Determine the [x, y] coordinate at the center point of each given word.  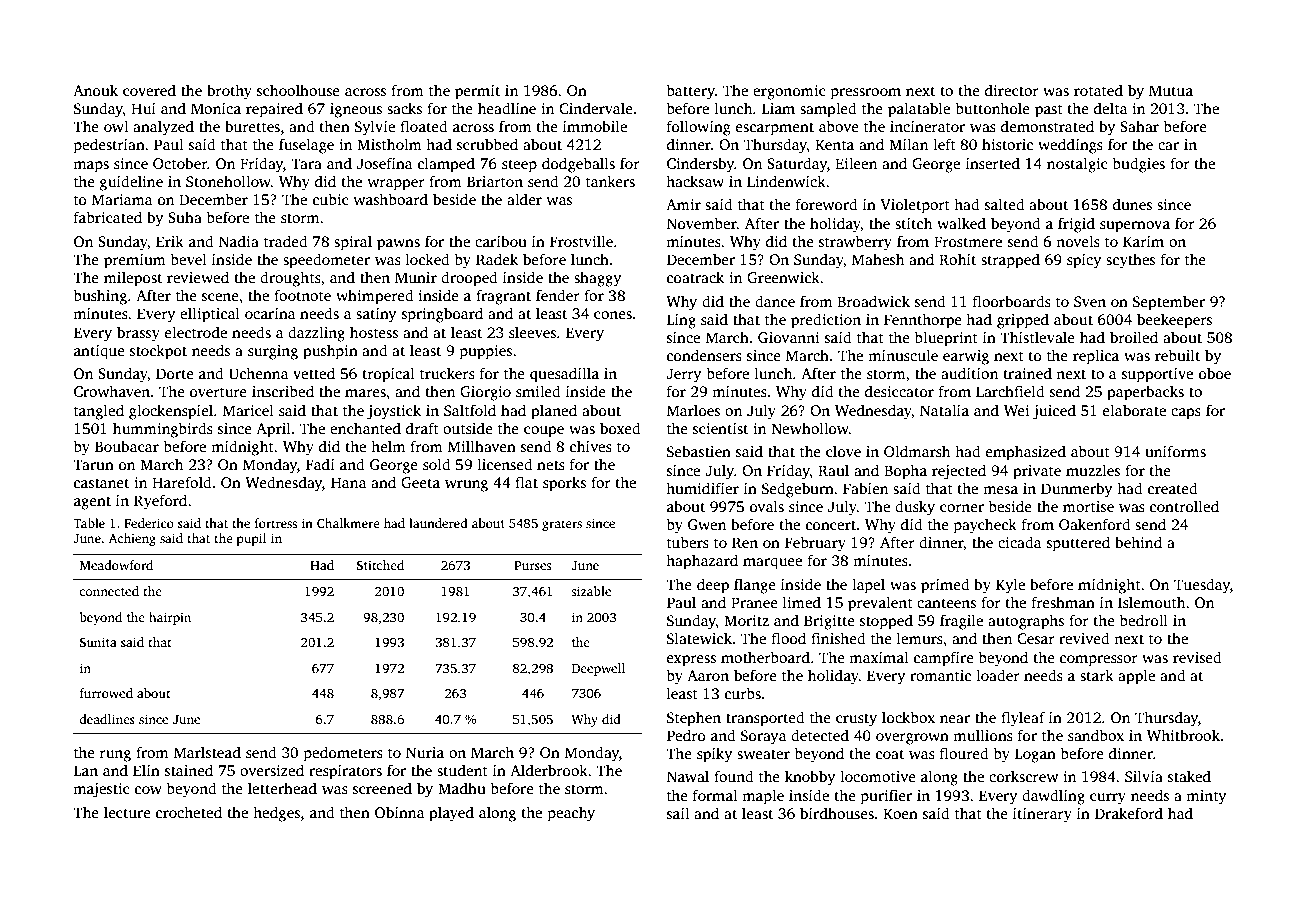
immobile [595, 126]
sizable [591, 591]
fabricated [108, 217]
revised [1197, 657]
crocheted [189, 812]
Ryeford [160, 502]
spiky [714, 755]
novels [1078, 241]
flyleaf [1023, 719]
